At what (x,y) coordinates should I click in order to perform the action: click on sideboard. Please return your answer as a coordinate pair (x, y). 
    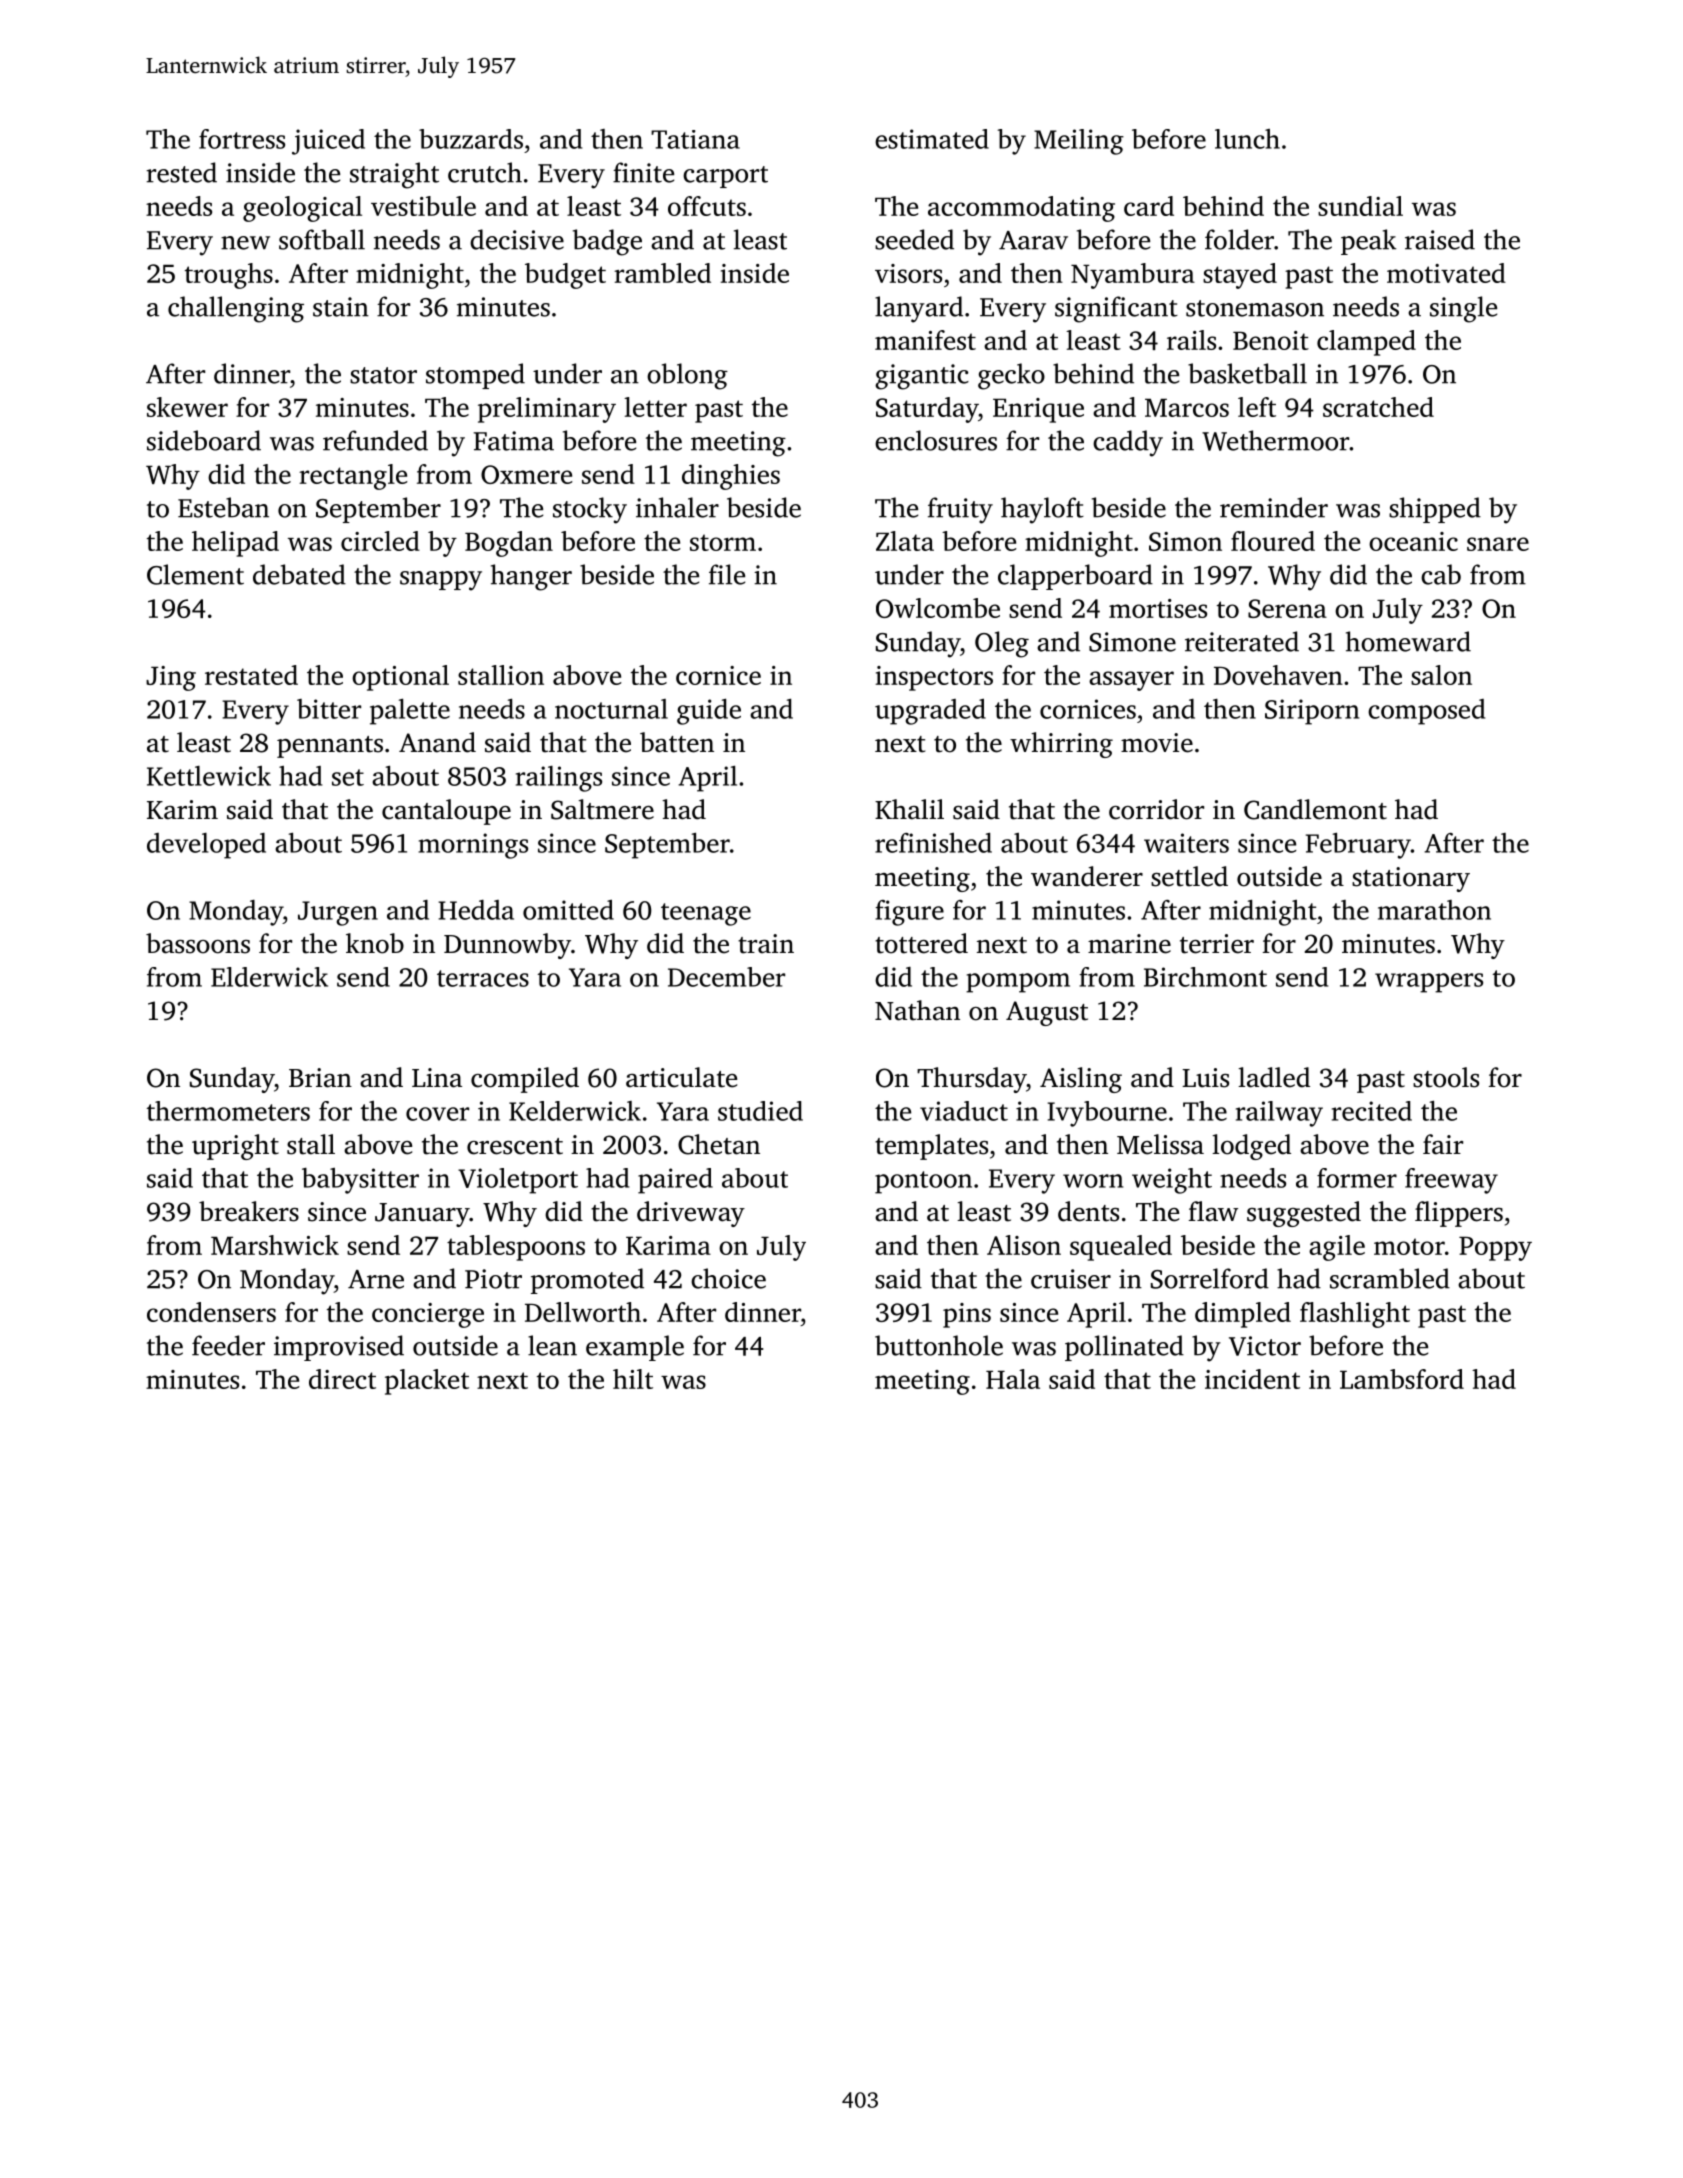
    Looking at the image, I should click on (204, 440).
